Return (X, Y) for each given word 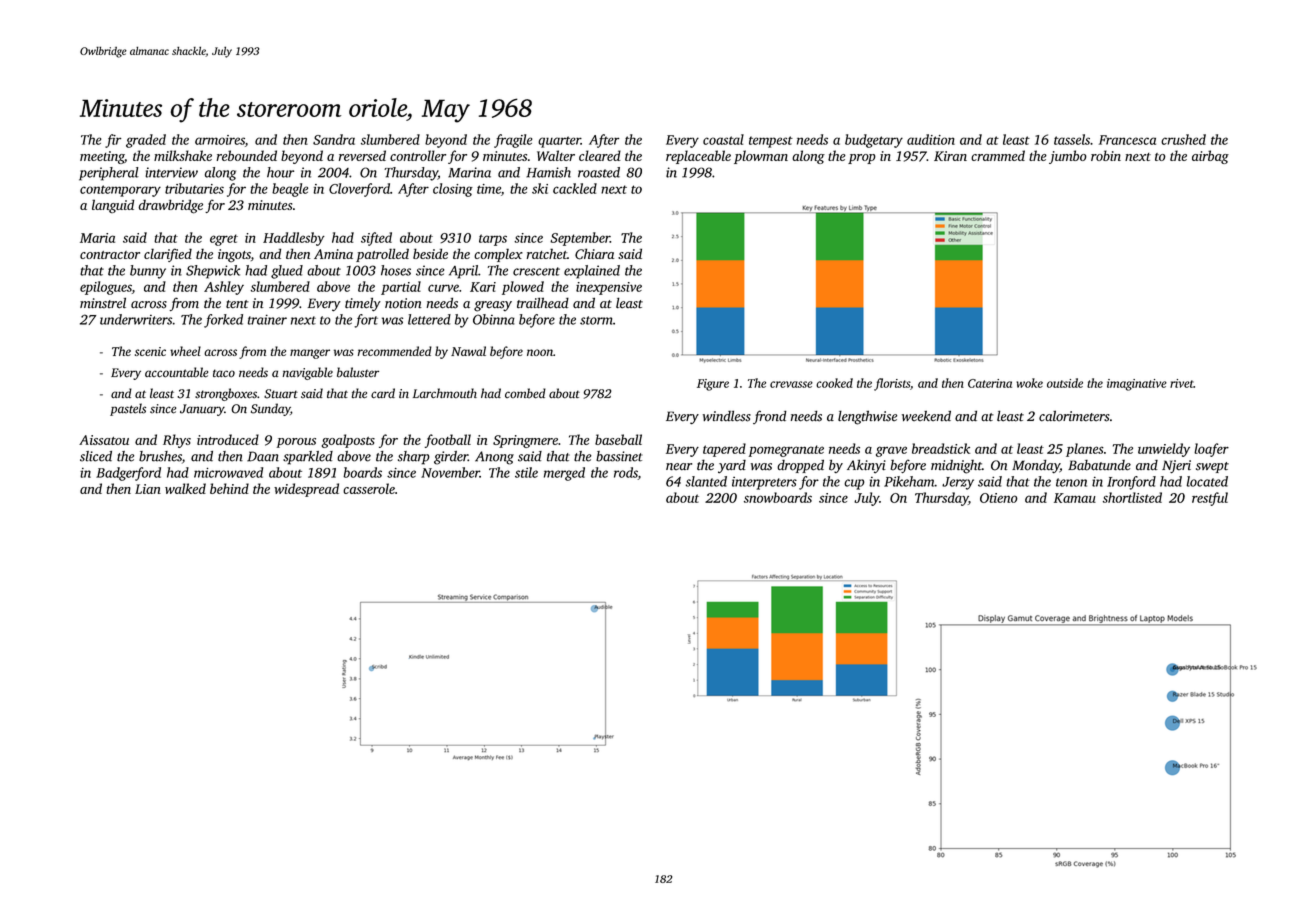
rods (626, 473)
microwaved (228, 472)
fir (113, 141)
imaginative (1137, 385)
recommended (395, 351)
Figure (713, 385)
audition (931, 139)
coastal (723, 139)
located (1207, 481)
